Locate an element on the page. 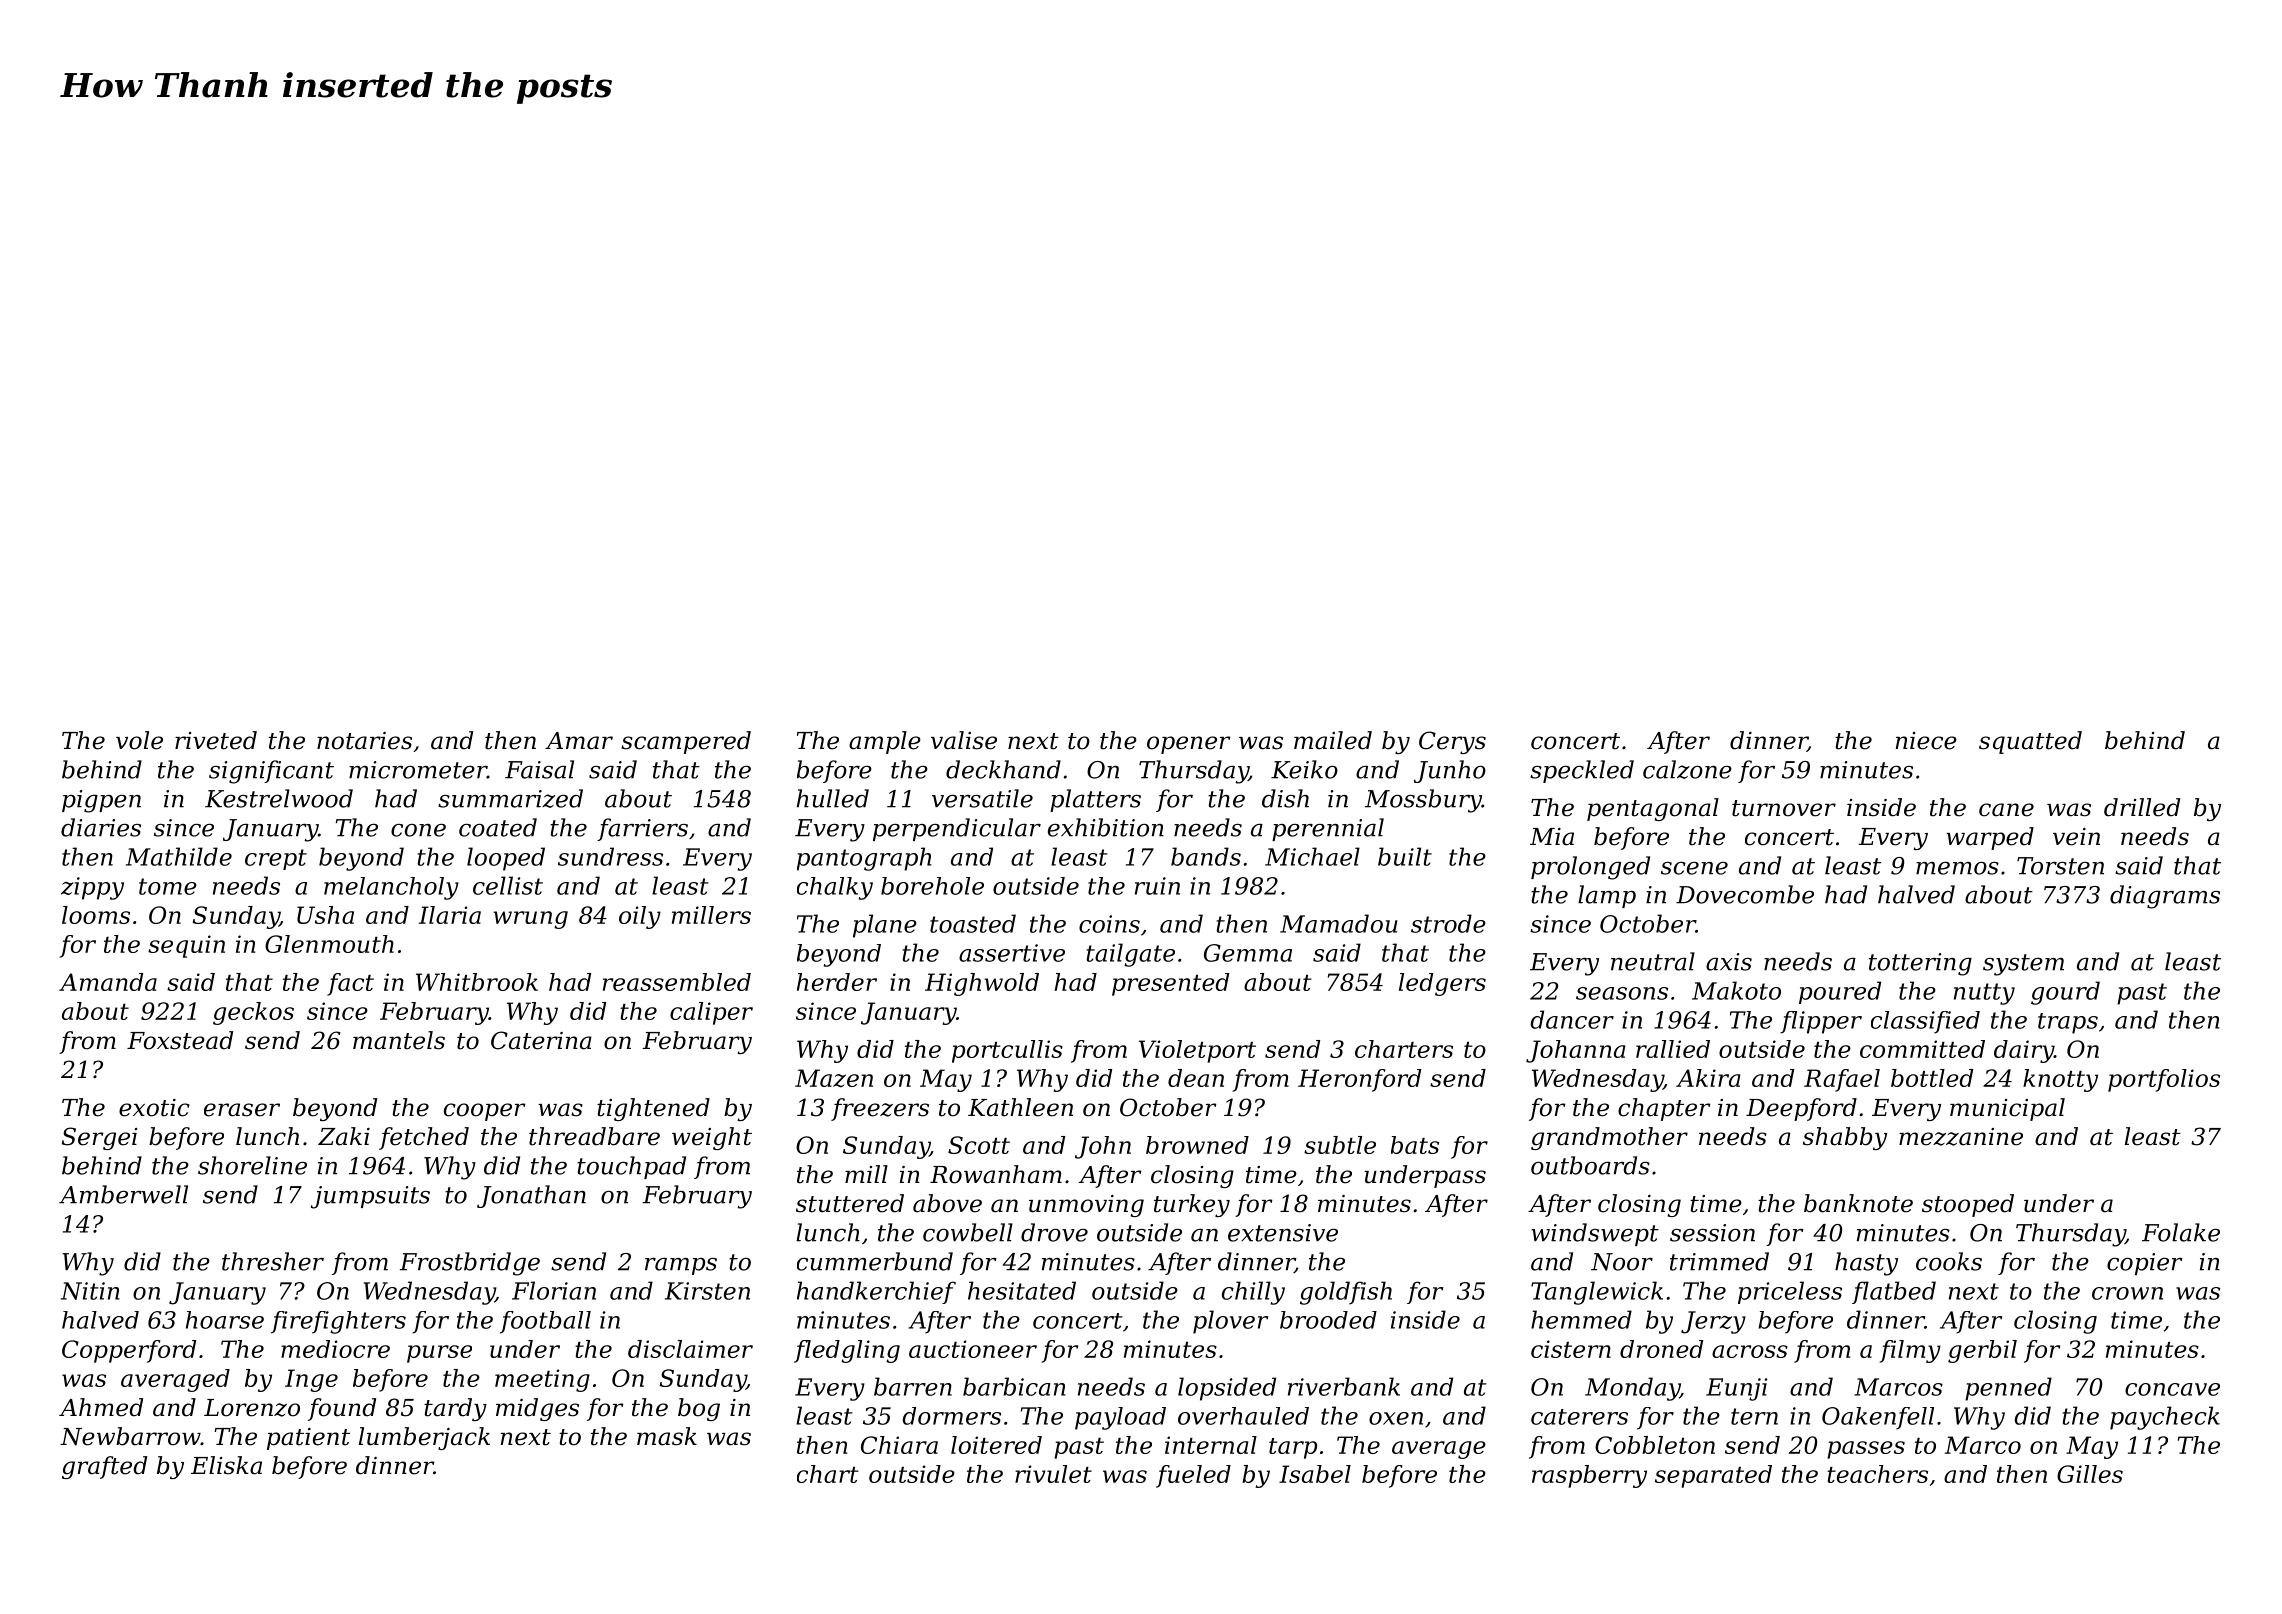  vole is located at coordinates (139, 740).
